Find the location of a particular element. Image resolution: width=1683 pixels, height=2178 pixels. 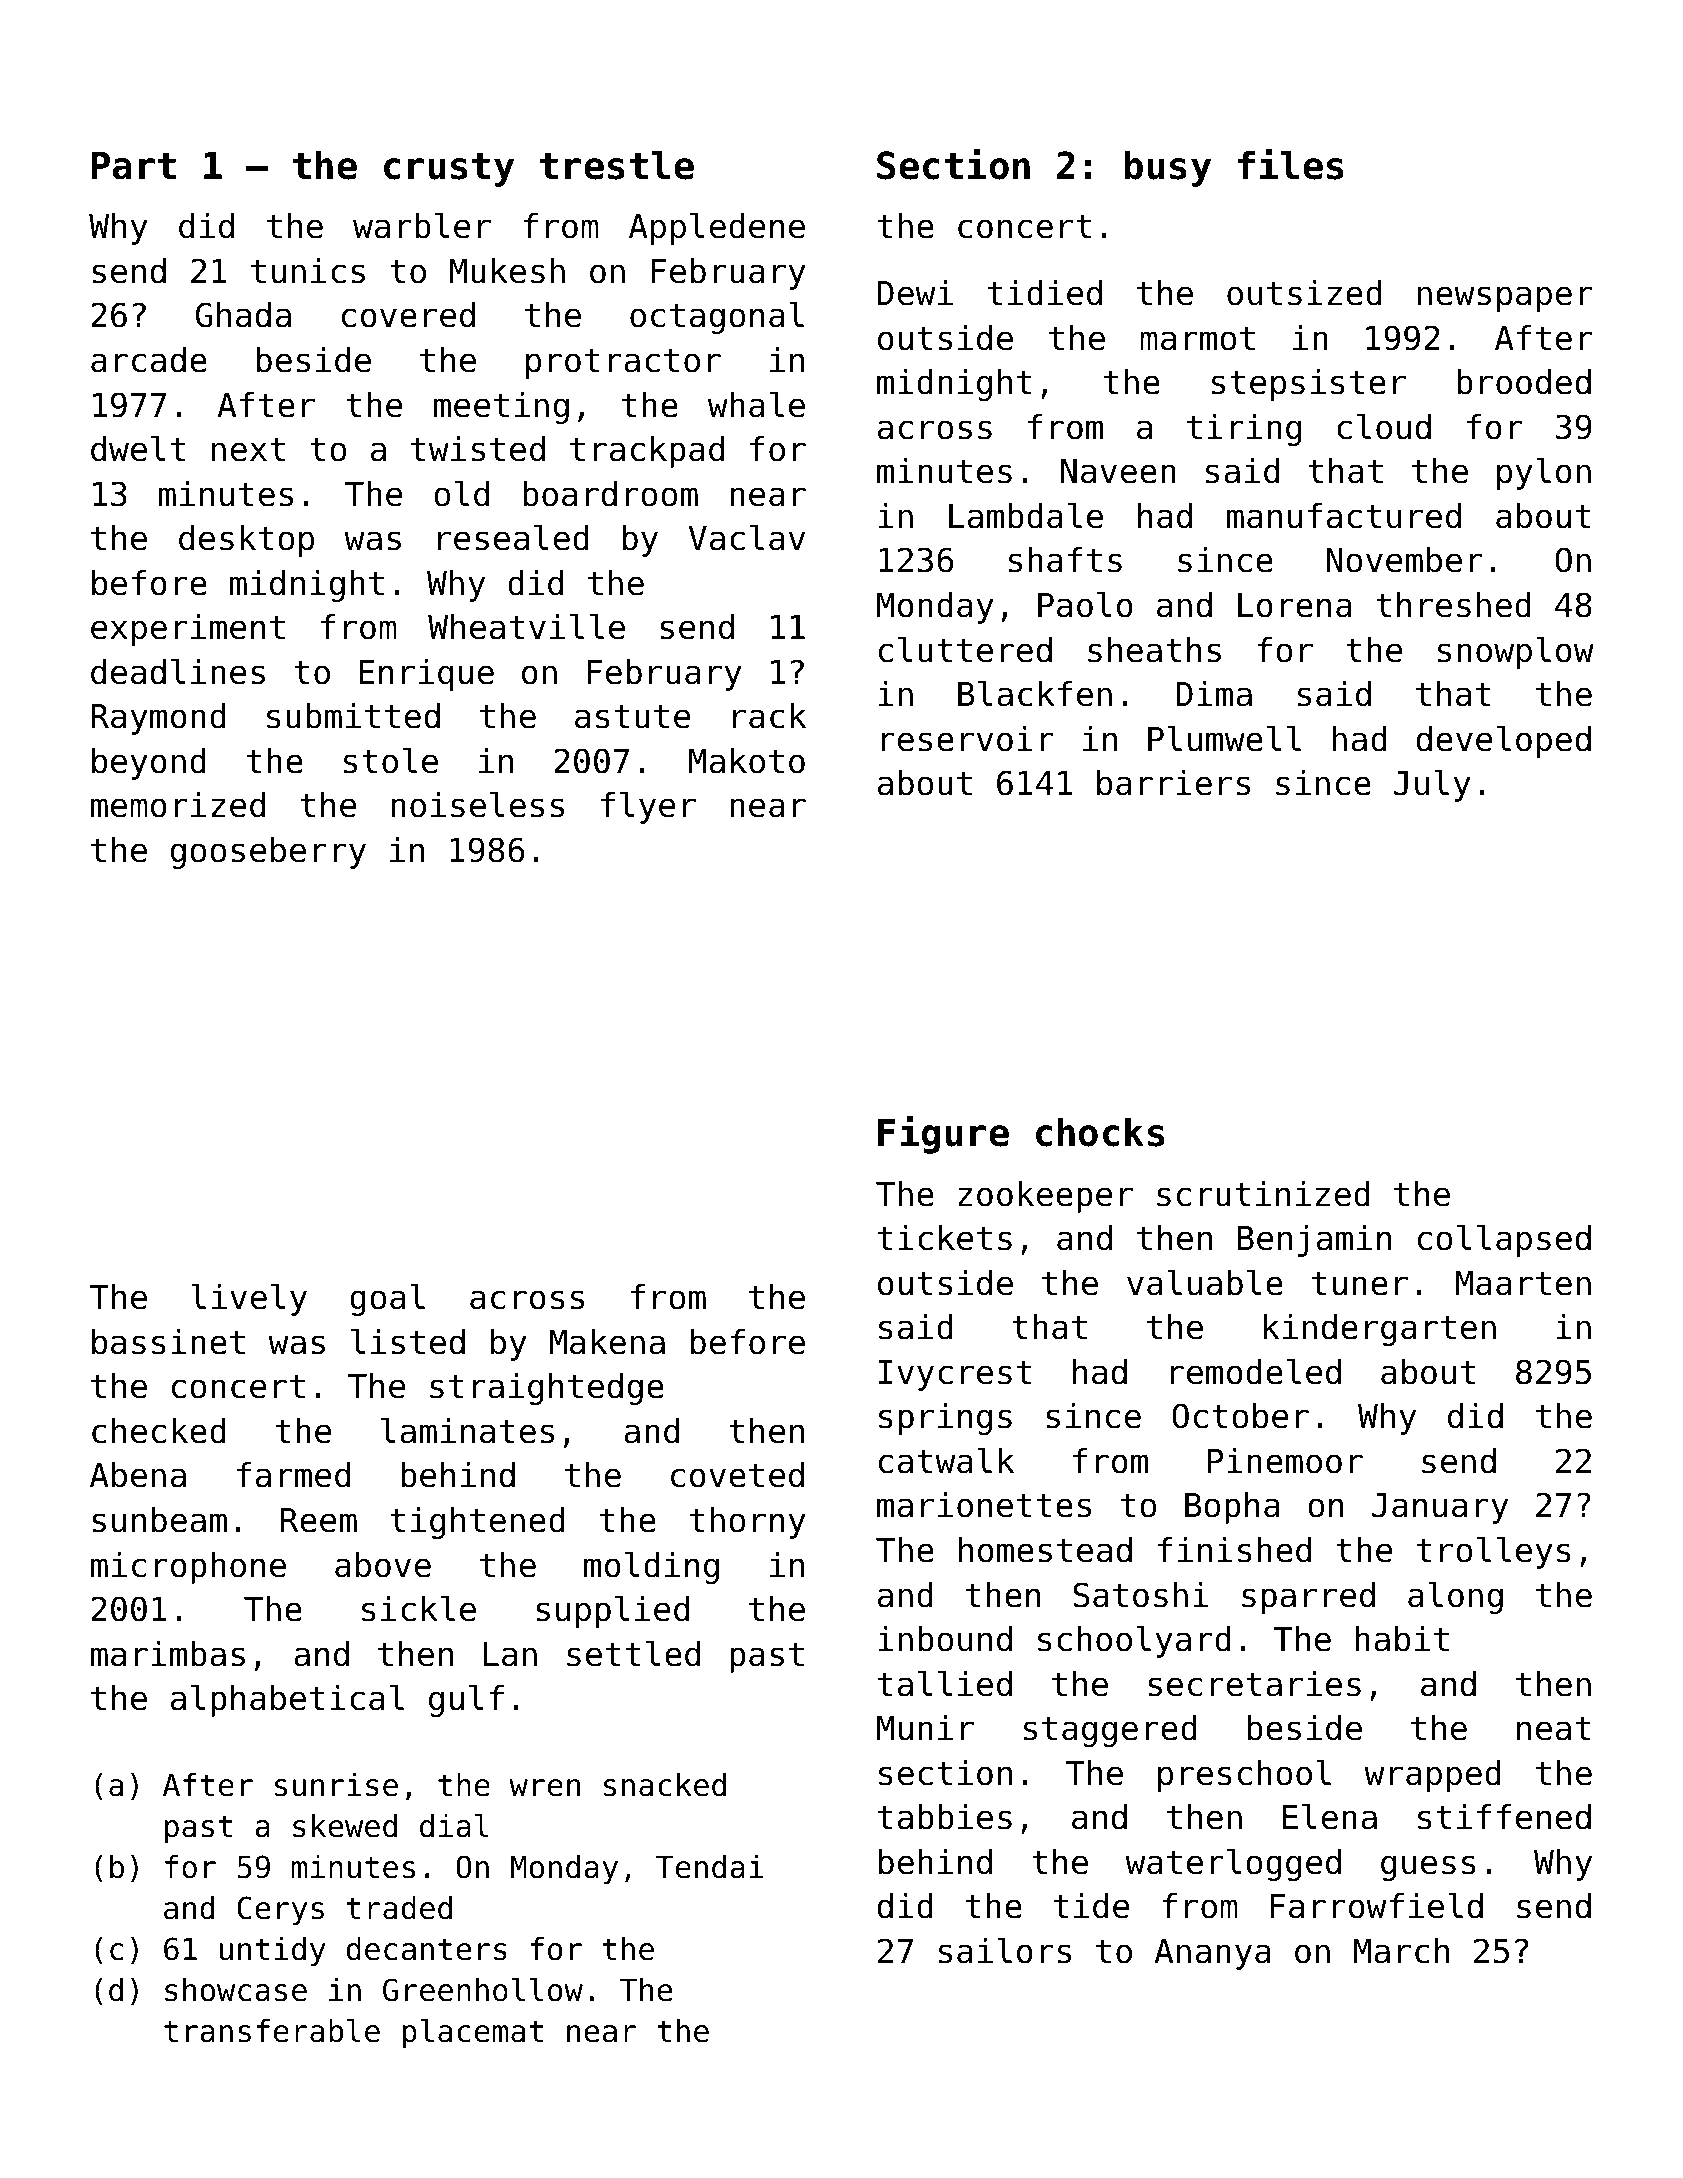

chocks is located at coordinates (1100, 1132).
